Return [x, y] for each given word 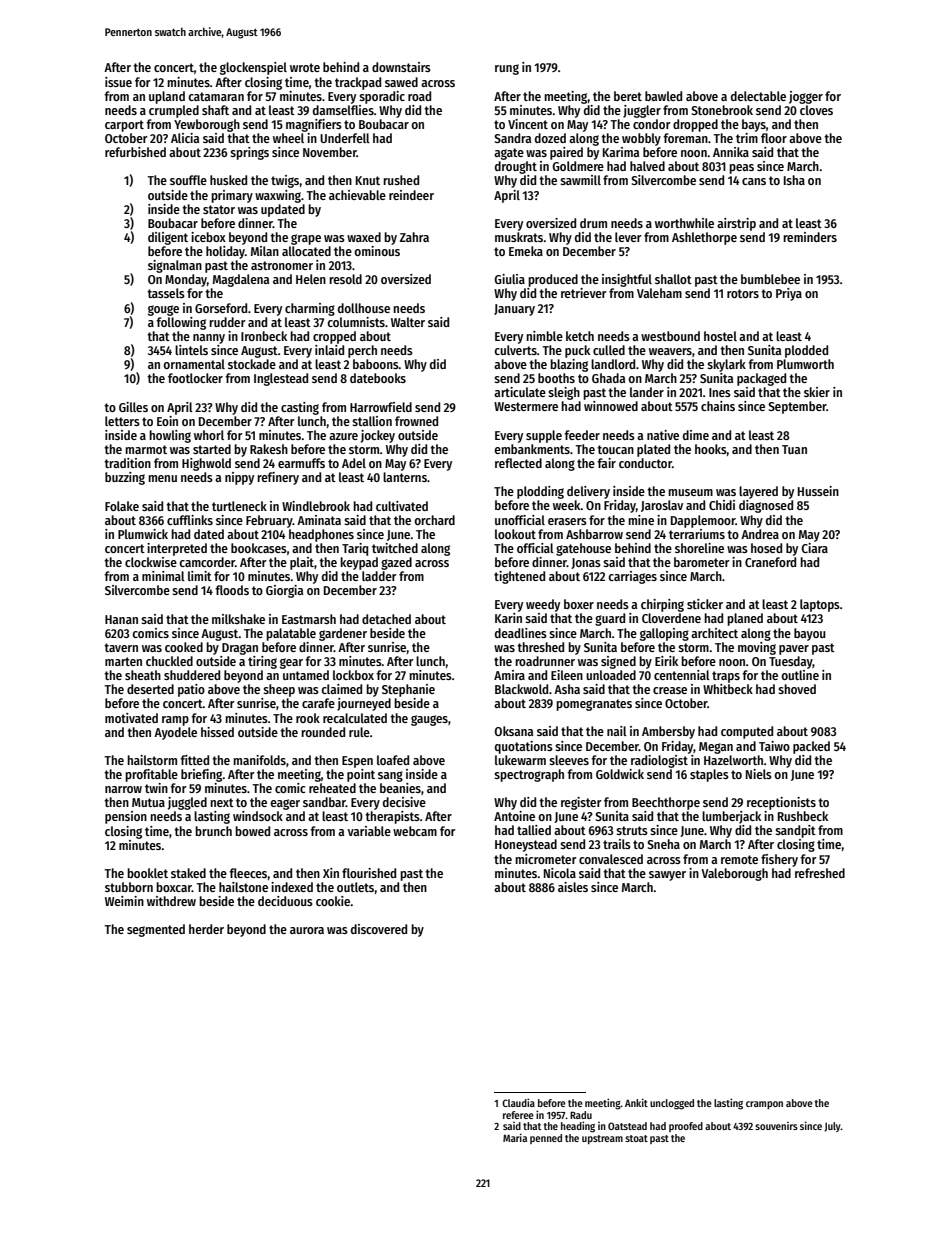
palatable [291, 634]
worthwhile [684, 223]
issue [118, 82]
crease [670, 690]
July [833, 1127]
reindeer [411, 195]
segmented [156, 930]
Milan [265, 251]
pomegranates [594, 705]
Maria [515, 1137]
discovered [379, 929]
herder [206, 929]
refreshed [820, 873]
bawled [663, 96]
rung [507, 69]
